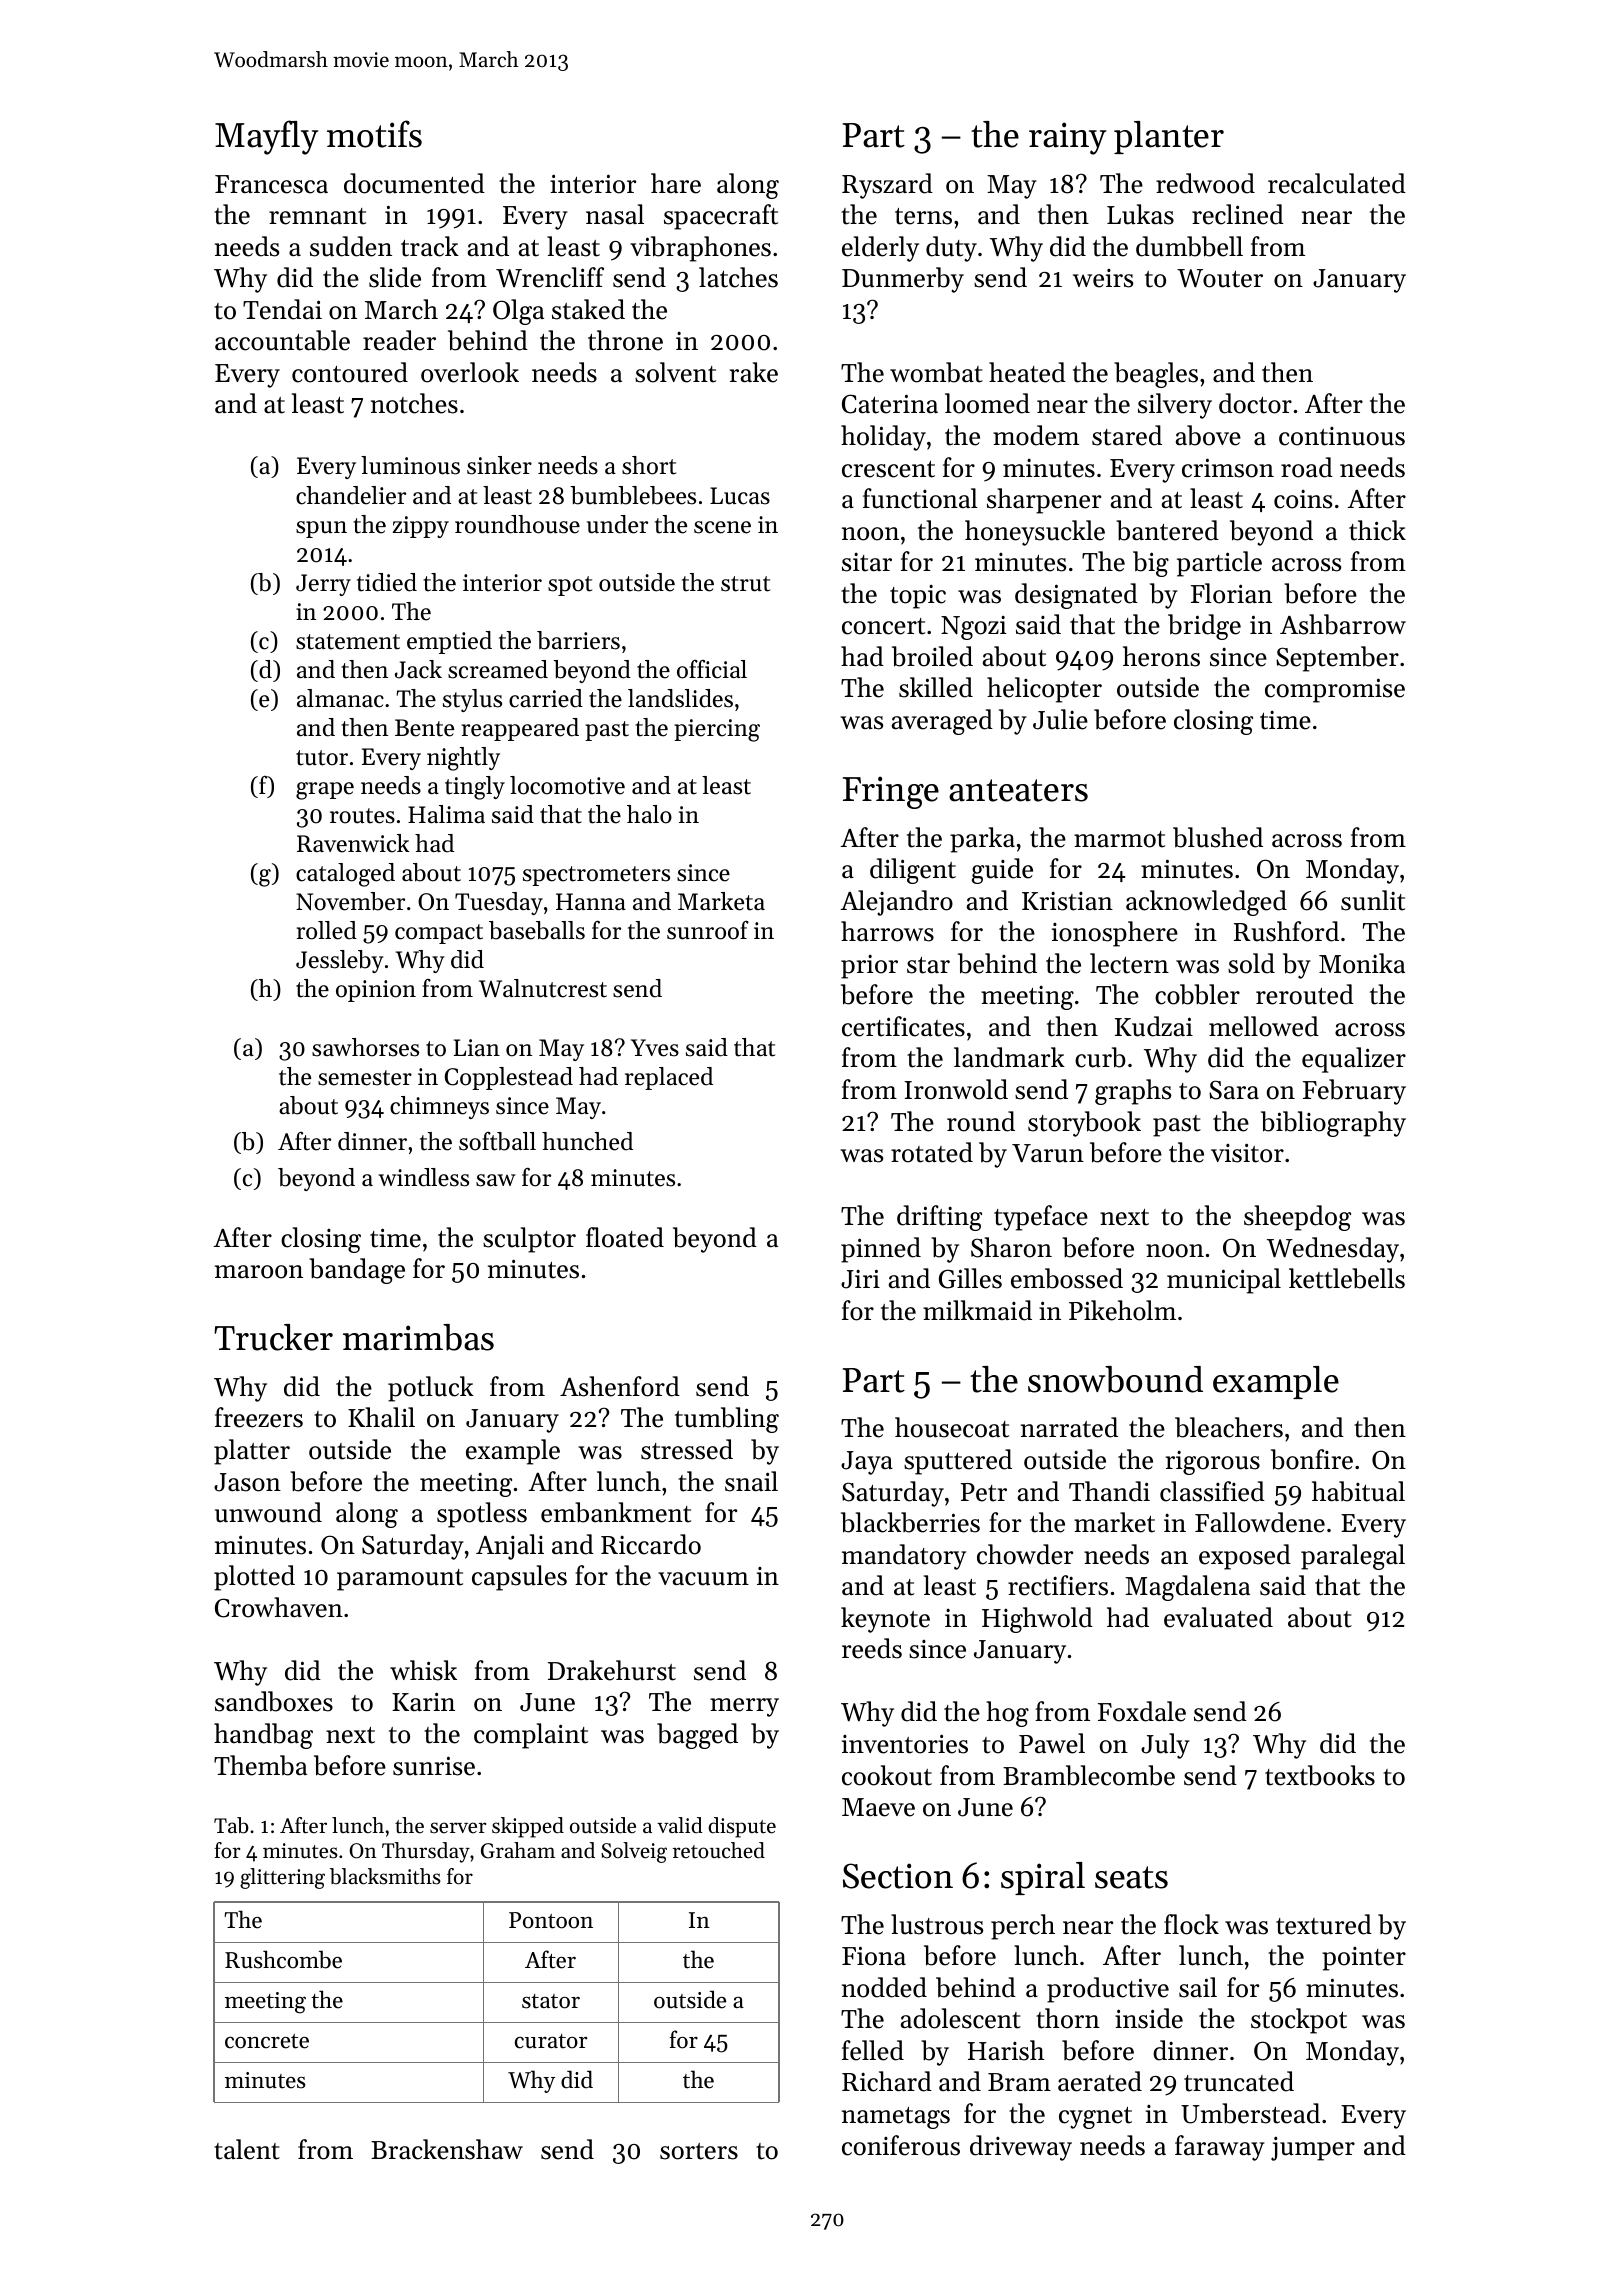 This page has height=2292, width=1620. What do you see at coordinates (1247, 1153) in the page?
I see `visitor` at bounding box center [1247, 1153].
